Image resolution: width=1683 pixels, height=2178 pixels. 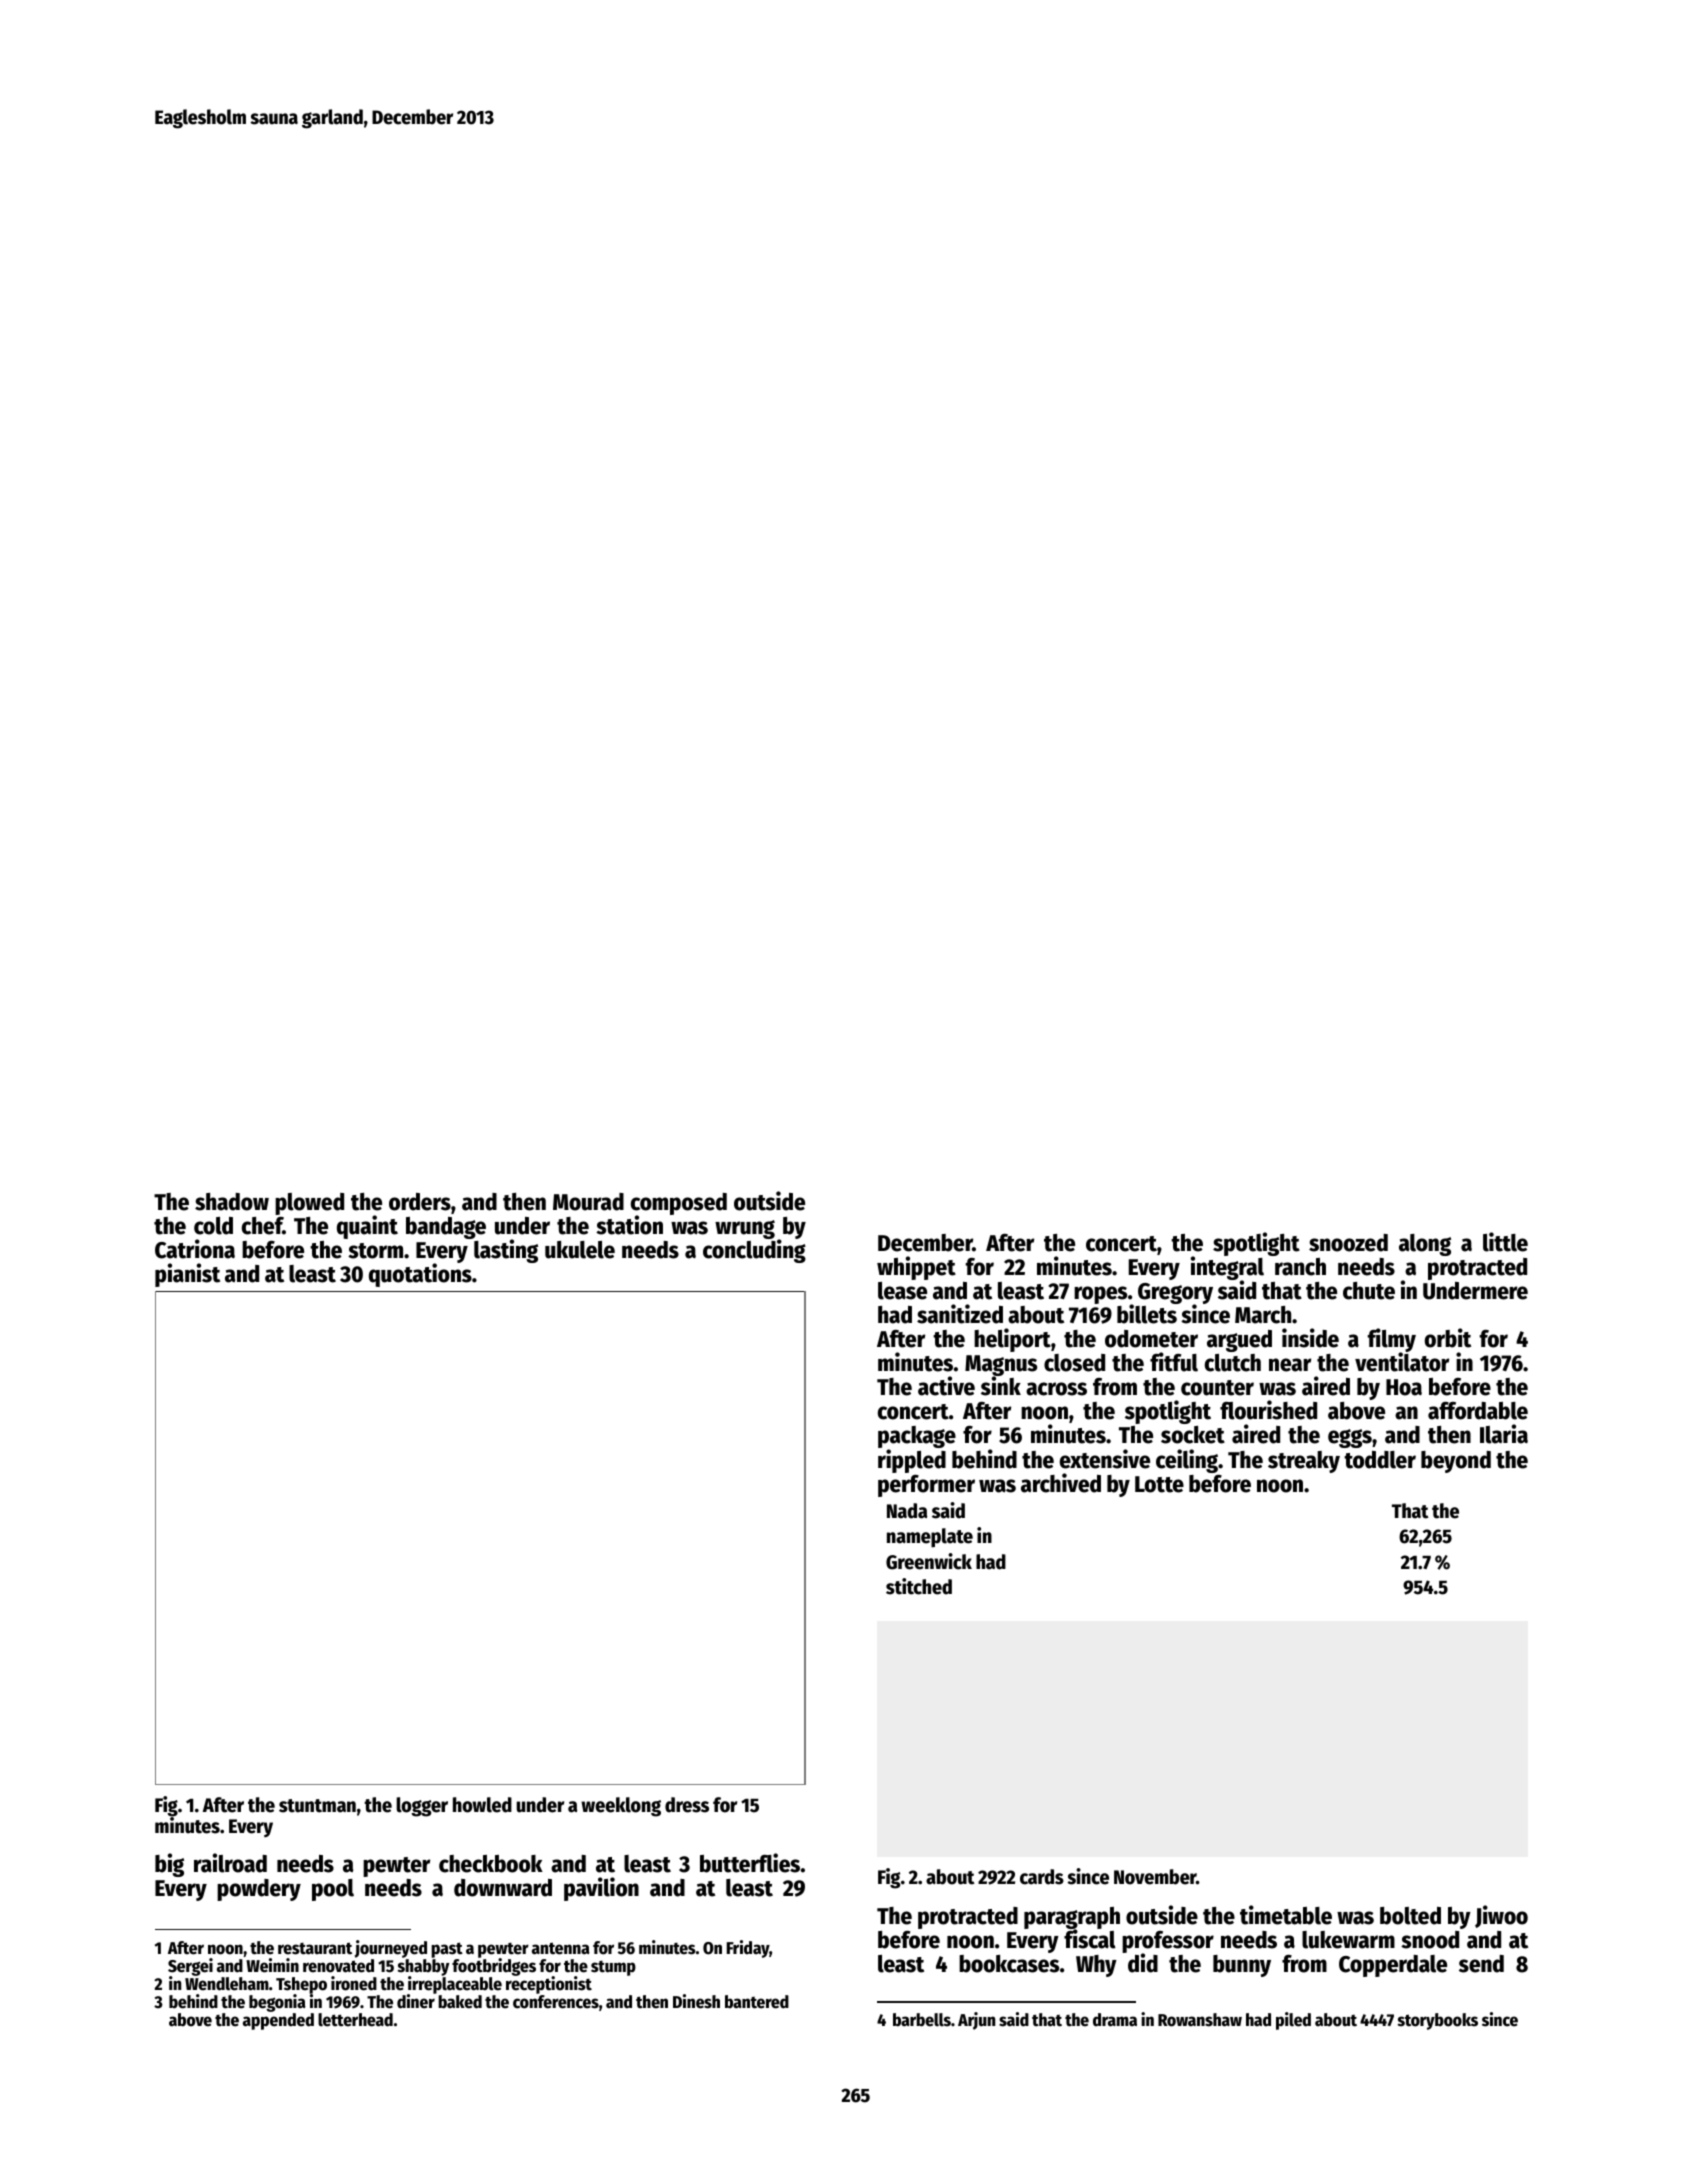 What do you see at coordinates (187, 1275) in the image?
I see `pianist` at bounding box center [187, 1275].
